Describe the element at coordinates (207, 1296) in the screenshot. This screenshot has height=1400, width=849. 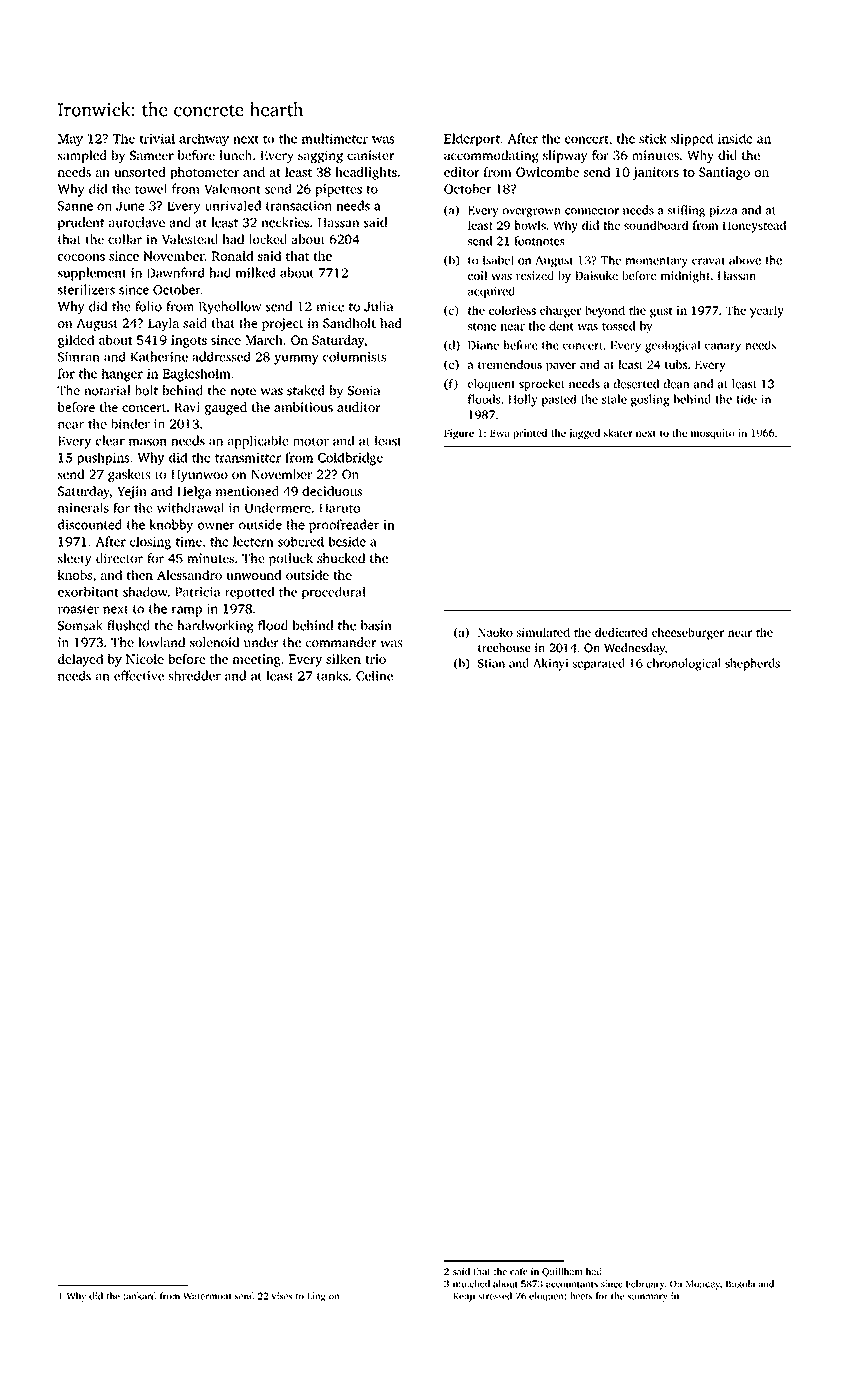
I see `Watermont` at that location.
